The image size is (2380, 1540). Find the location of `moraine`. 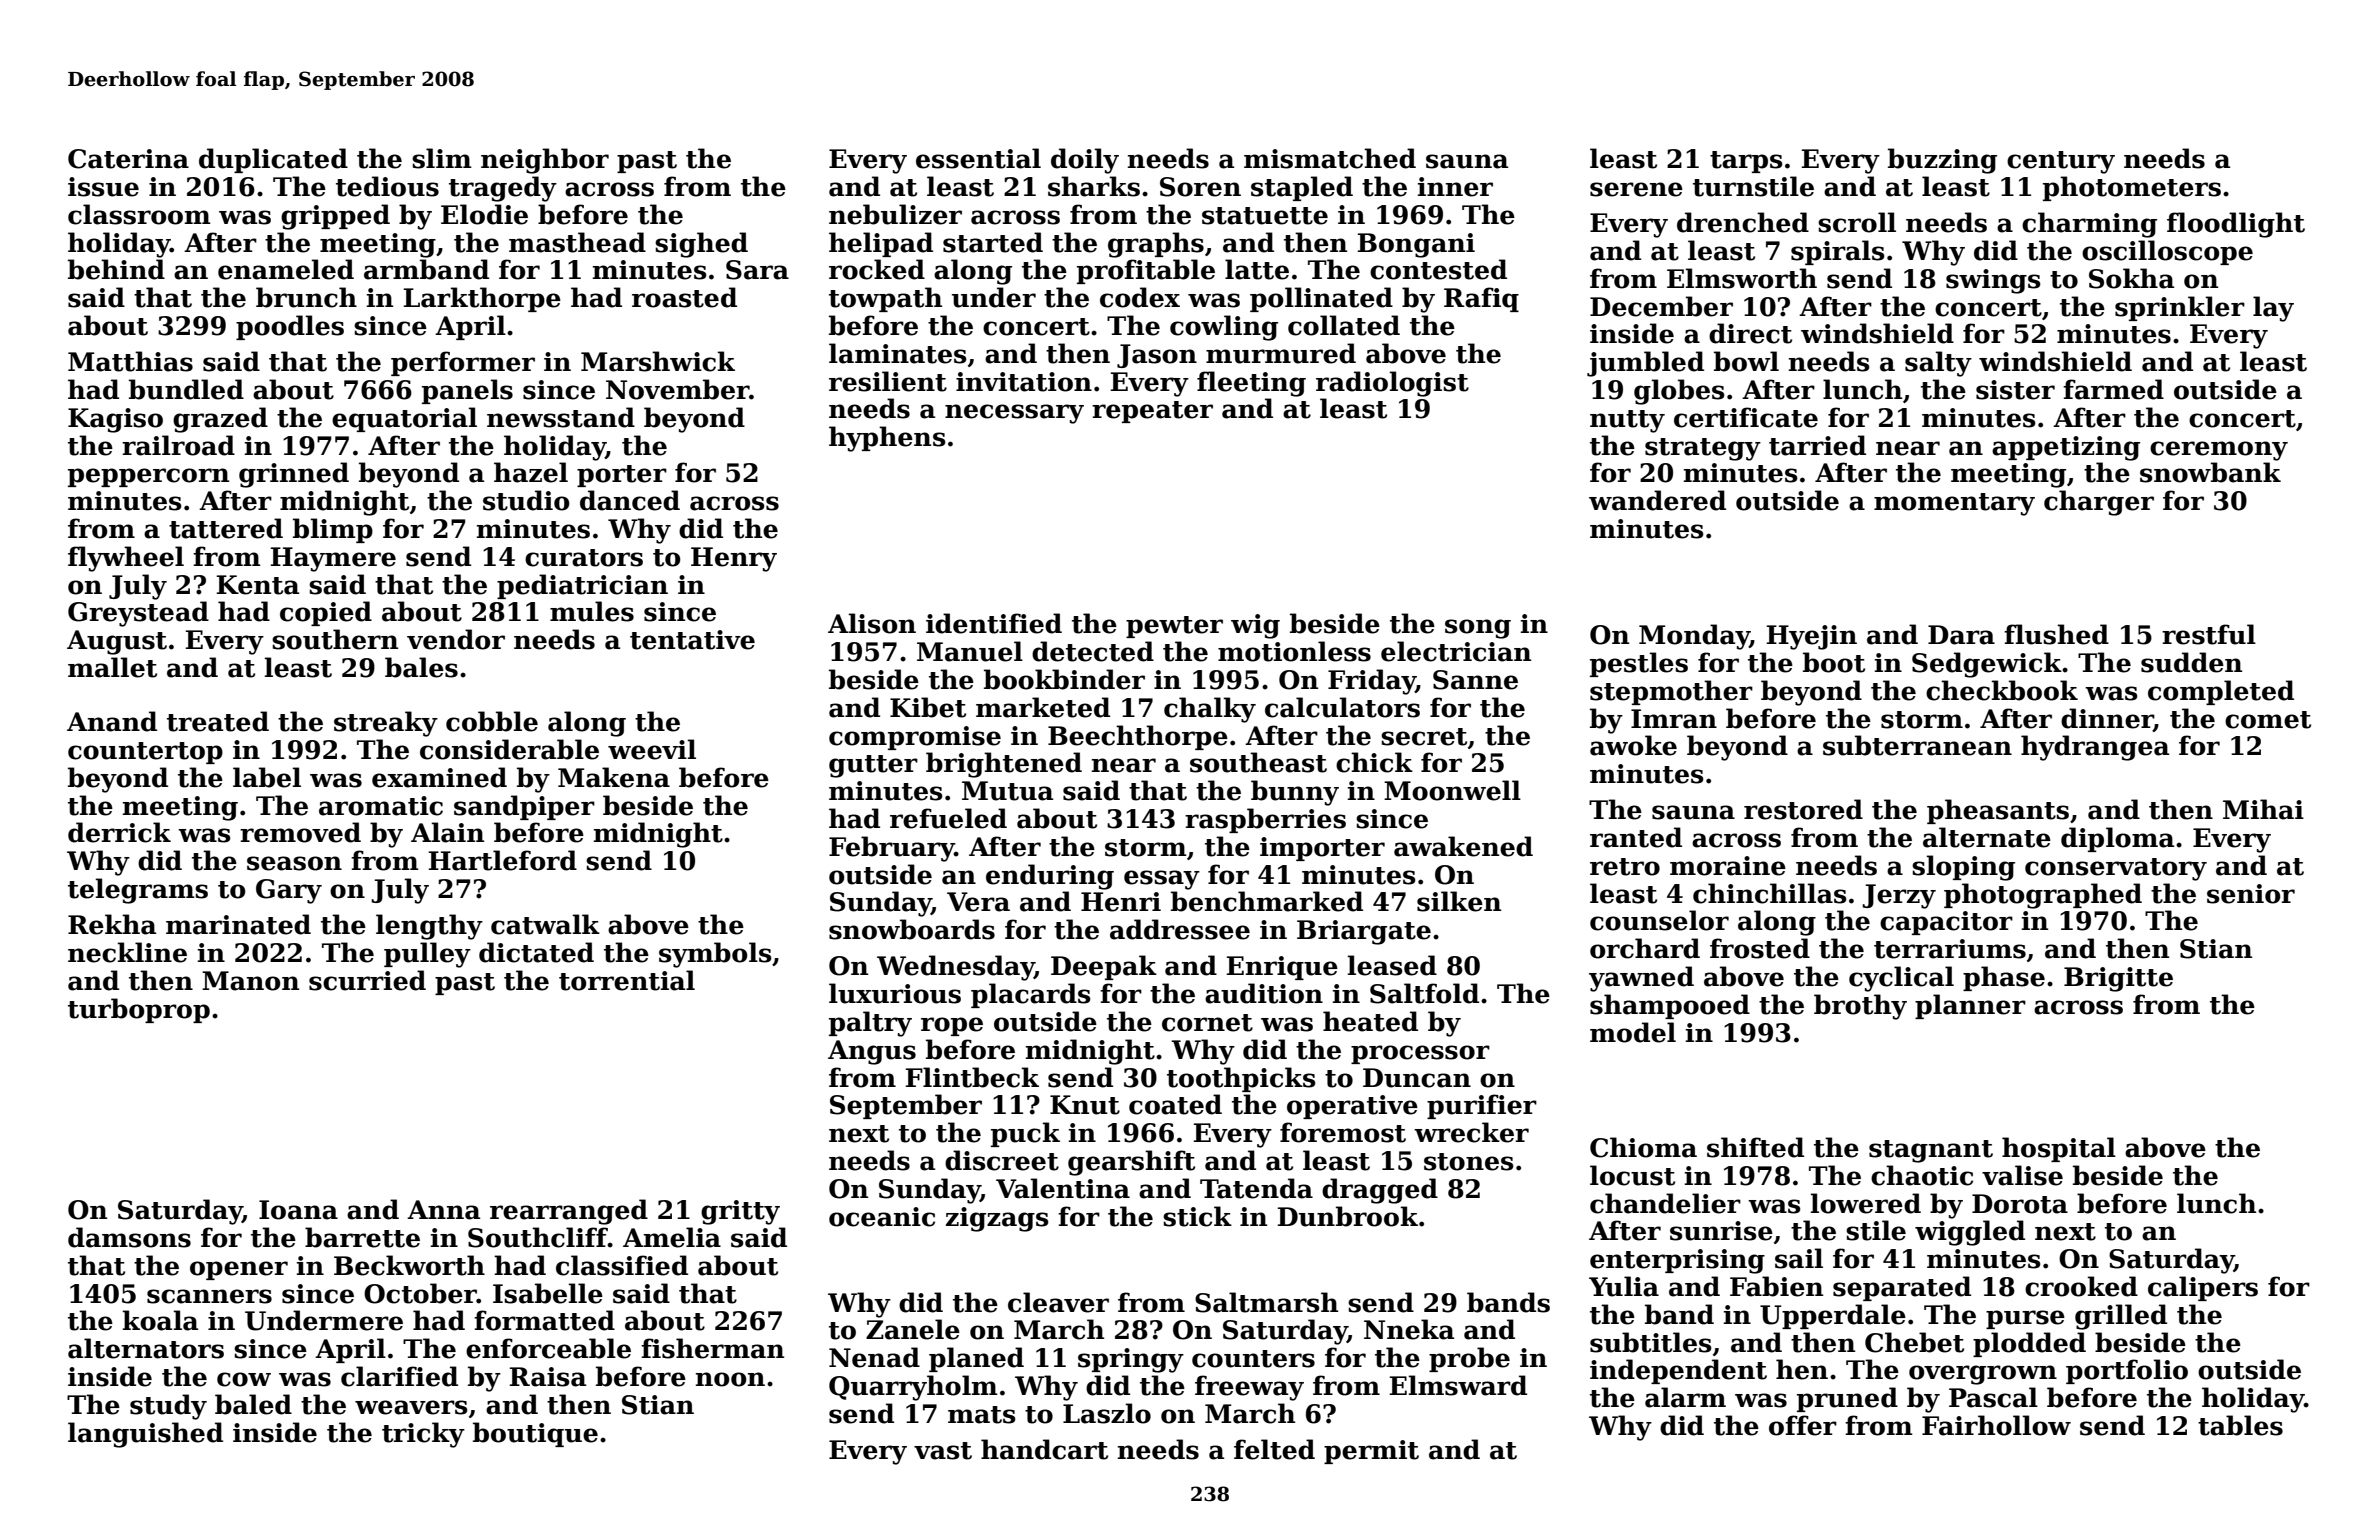

moraine is located at coordinates (1728, 866).
